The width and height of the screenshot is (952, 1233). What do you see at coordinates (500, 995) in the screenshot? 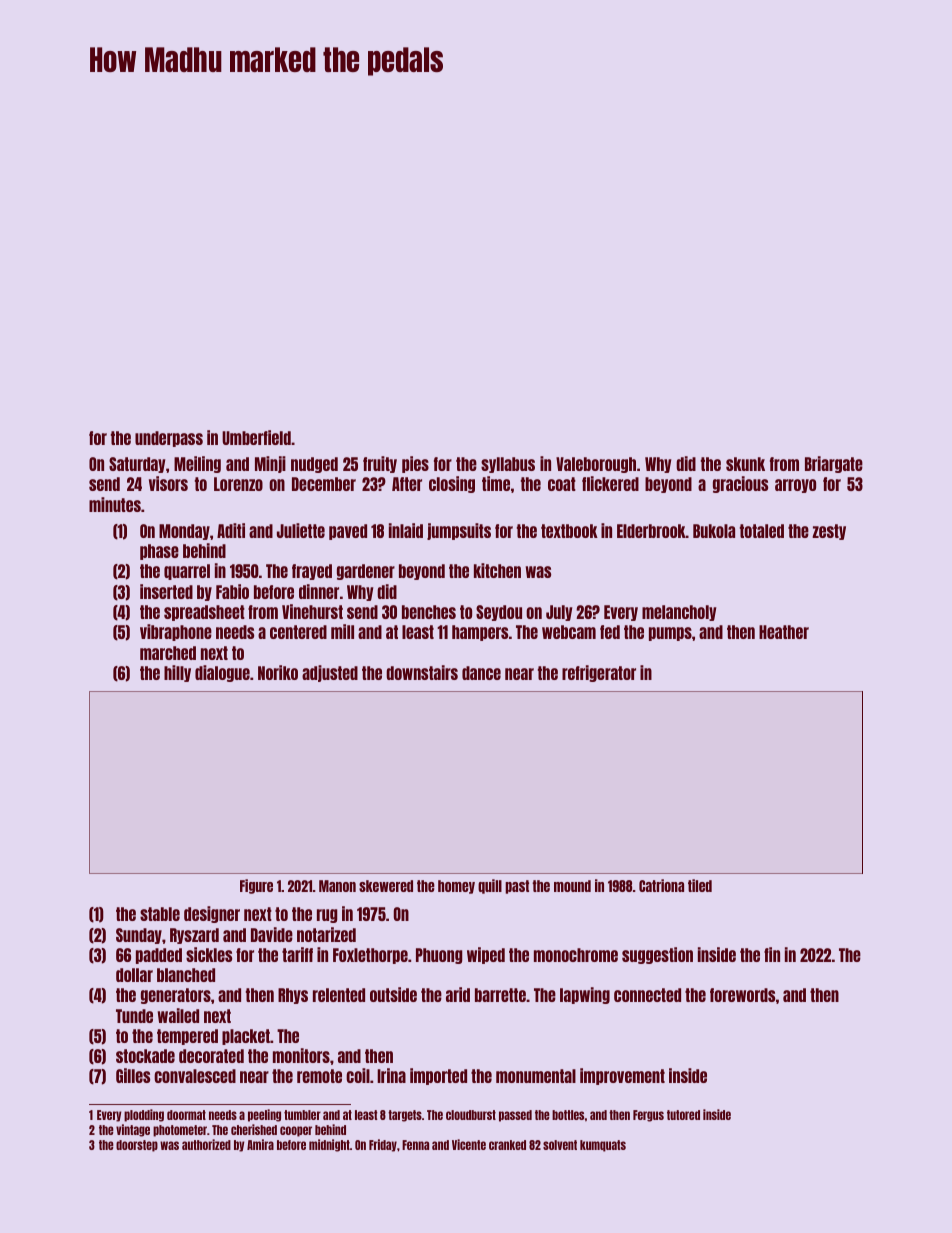
I see `barrette` at bounding box center [500, 995].
